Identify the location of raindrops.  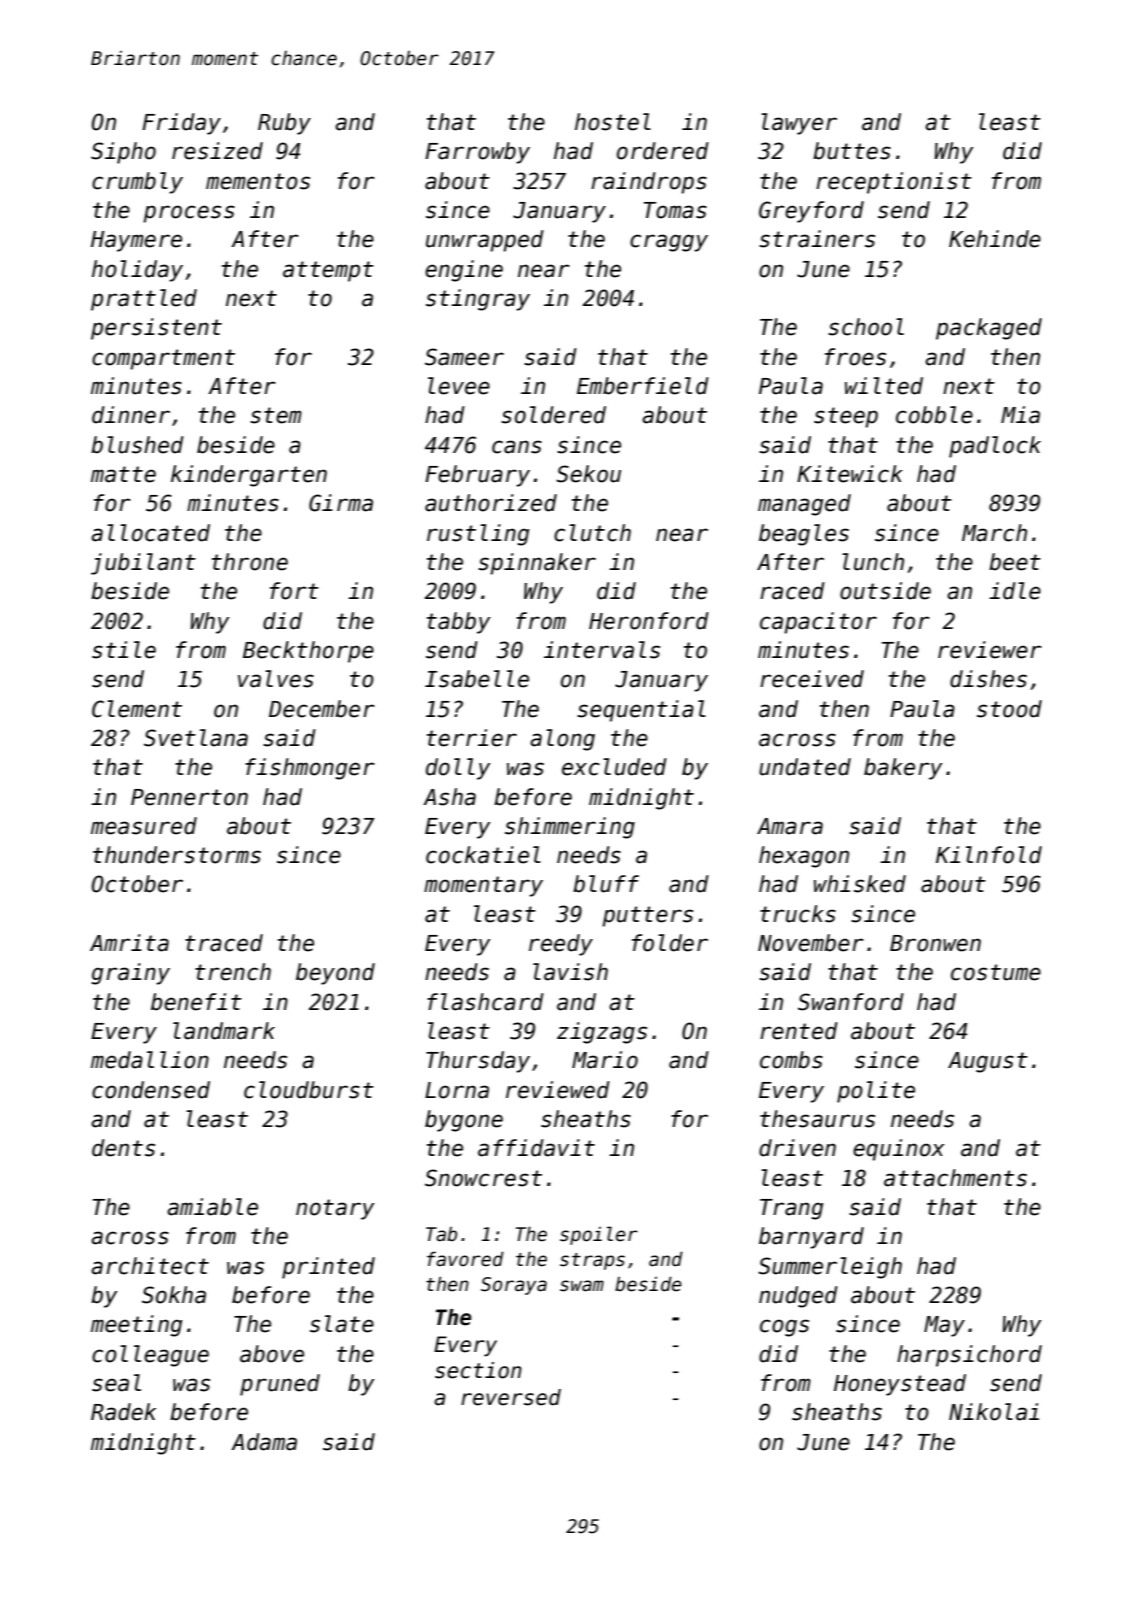
(649, 183).
